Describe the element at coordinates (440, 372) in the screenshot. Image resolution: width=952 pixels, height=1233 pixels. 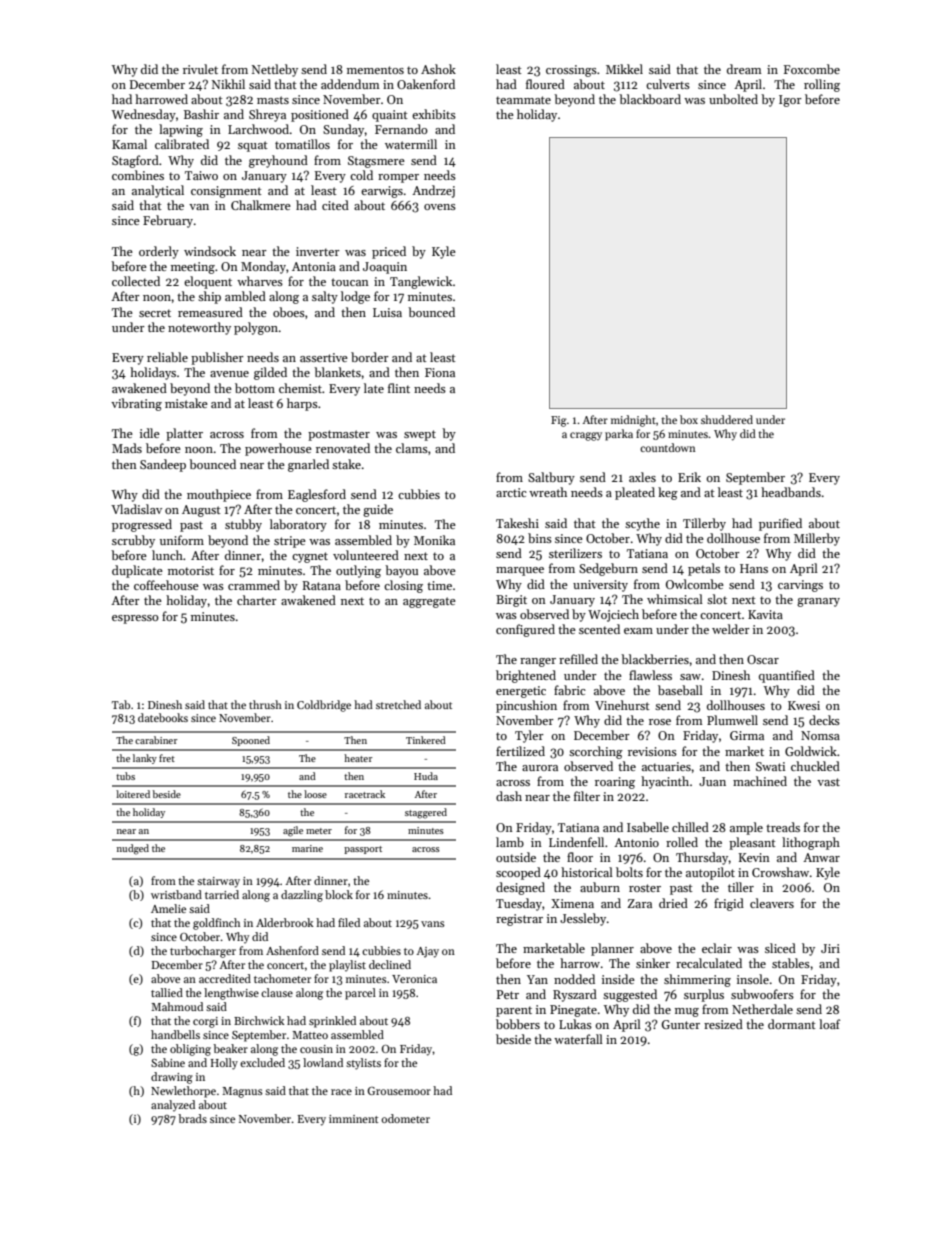
I see `Fiona` at that location.
